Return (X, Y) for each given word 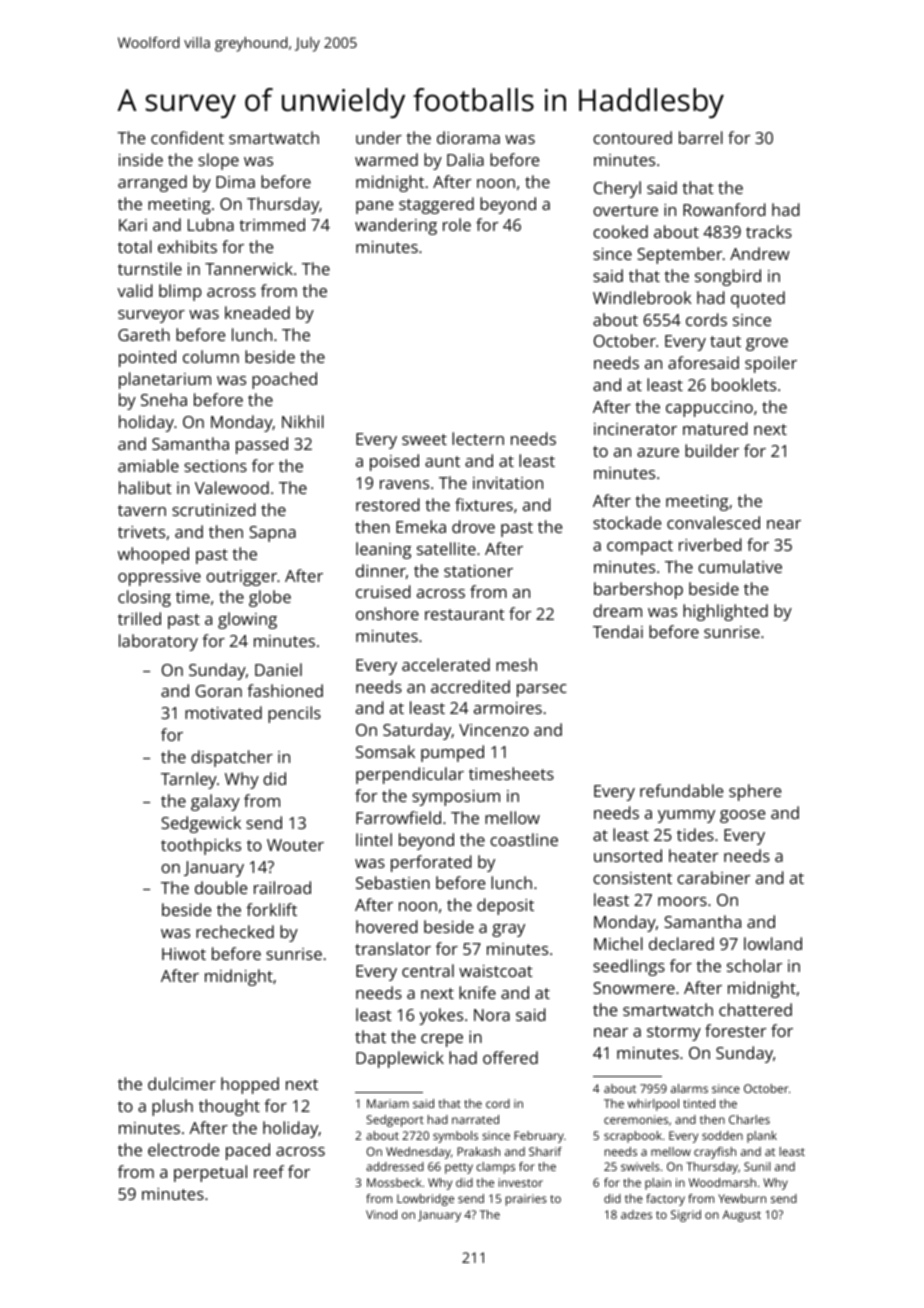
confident (187, 137)
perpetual (210, 1173)
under (379, 137)
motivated (223, 712)
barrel (701, 137)
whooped (153, 555)
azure (658, 452)
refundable (681, 790)
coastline (524, 839)
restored (388, 504)
